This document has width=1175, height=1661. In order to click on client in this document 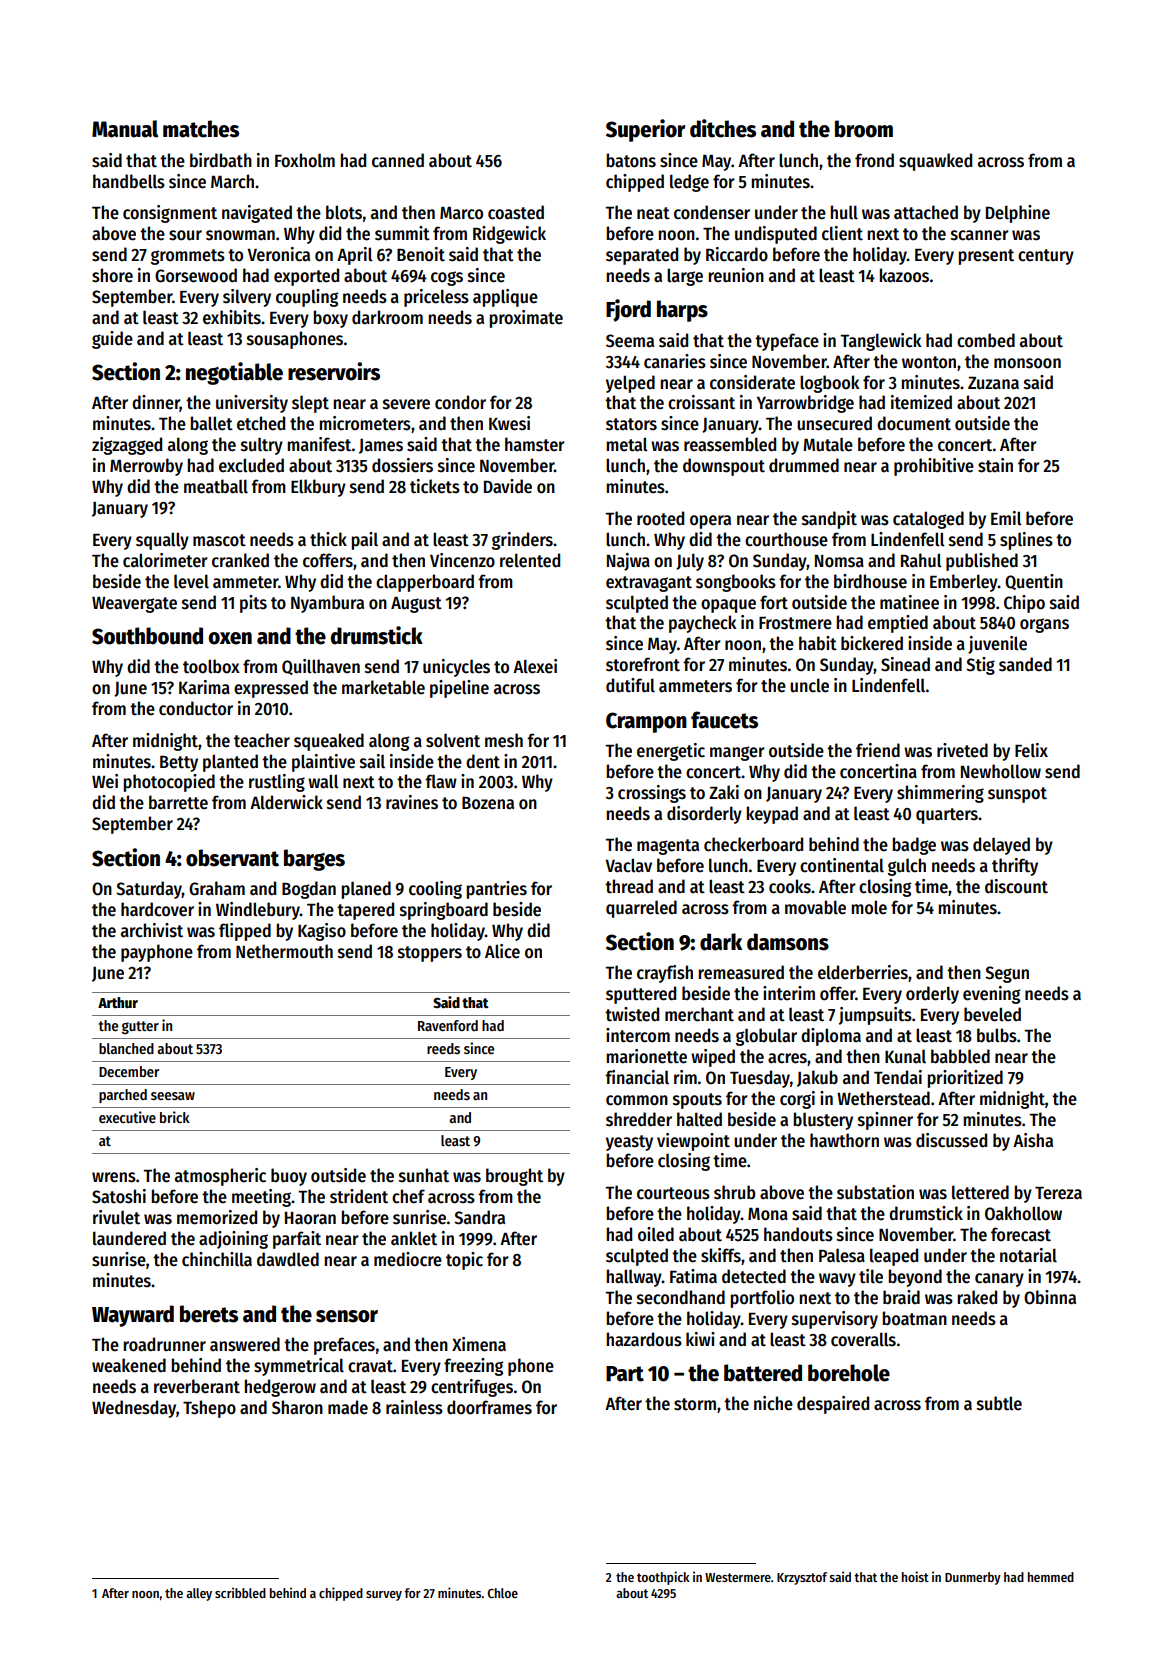, I will do `click(842, 233)`.
